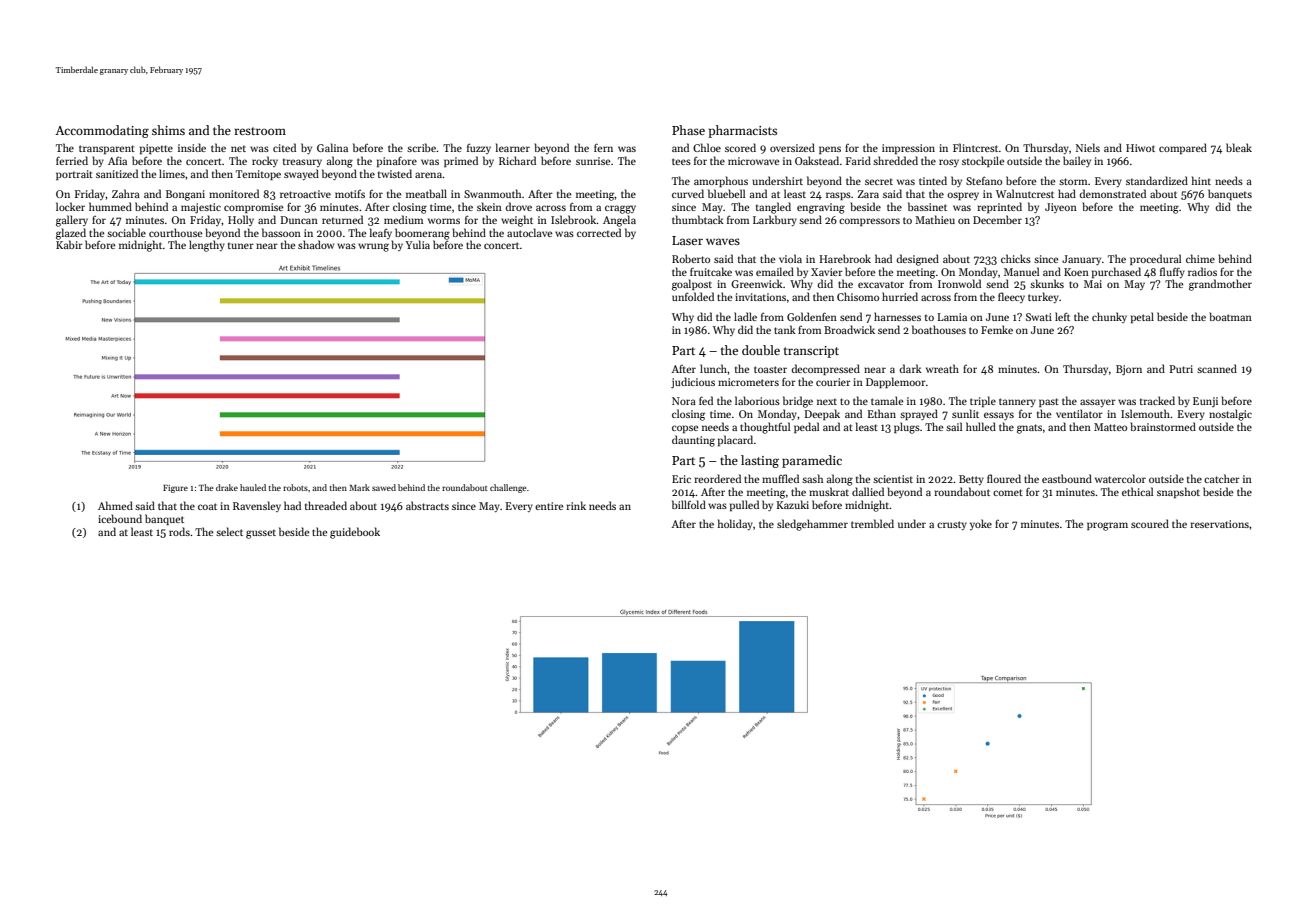 This image has width=1308, height=924. What do you see at coordinates (698, 219) in the image?
I see `thumbtack` at bounding box center [698, 219].
